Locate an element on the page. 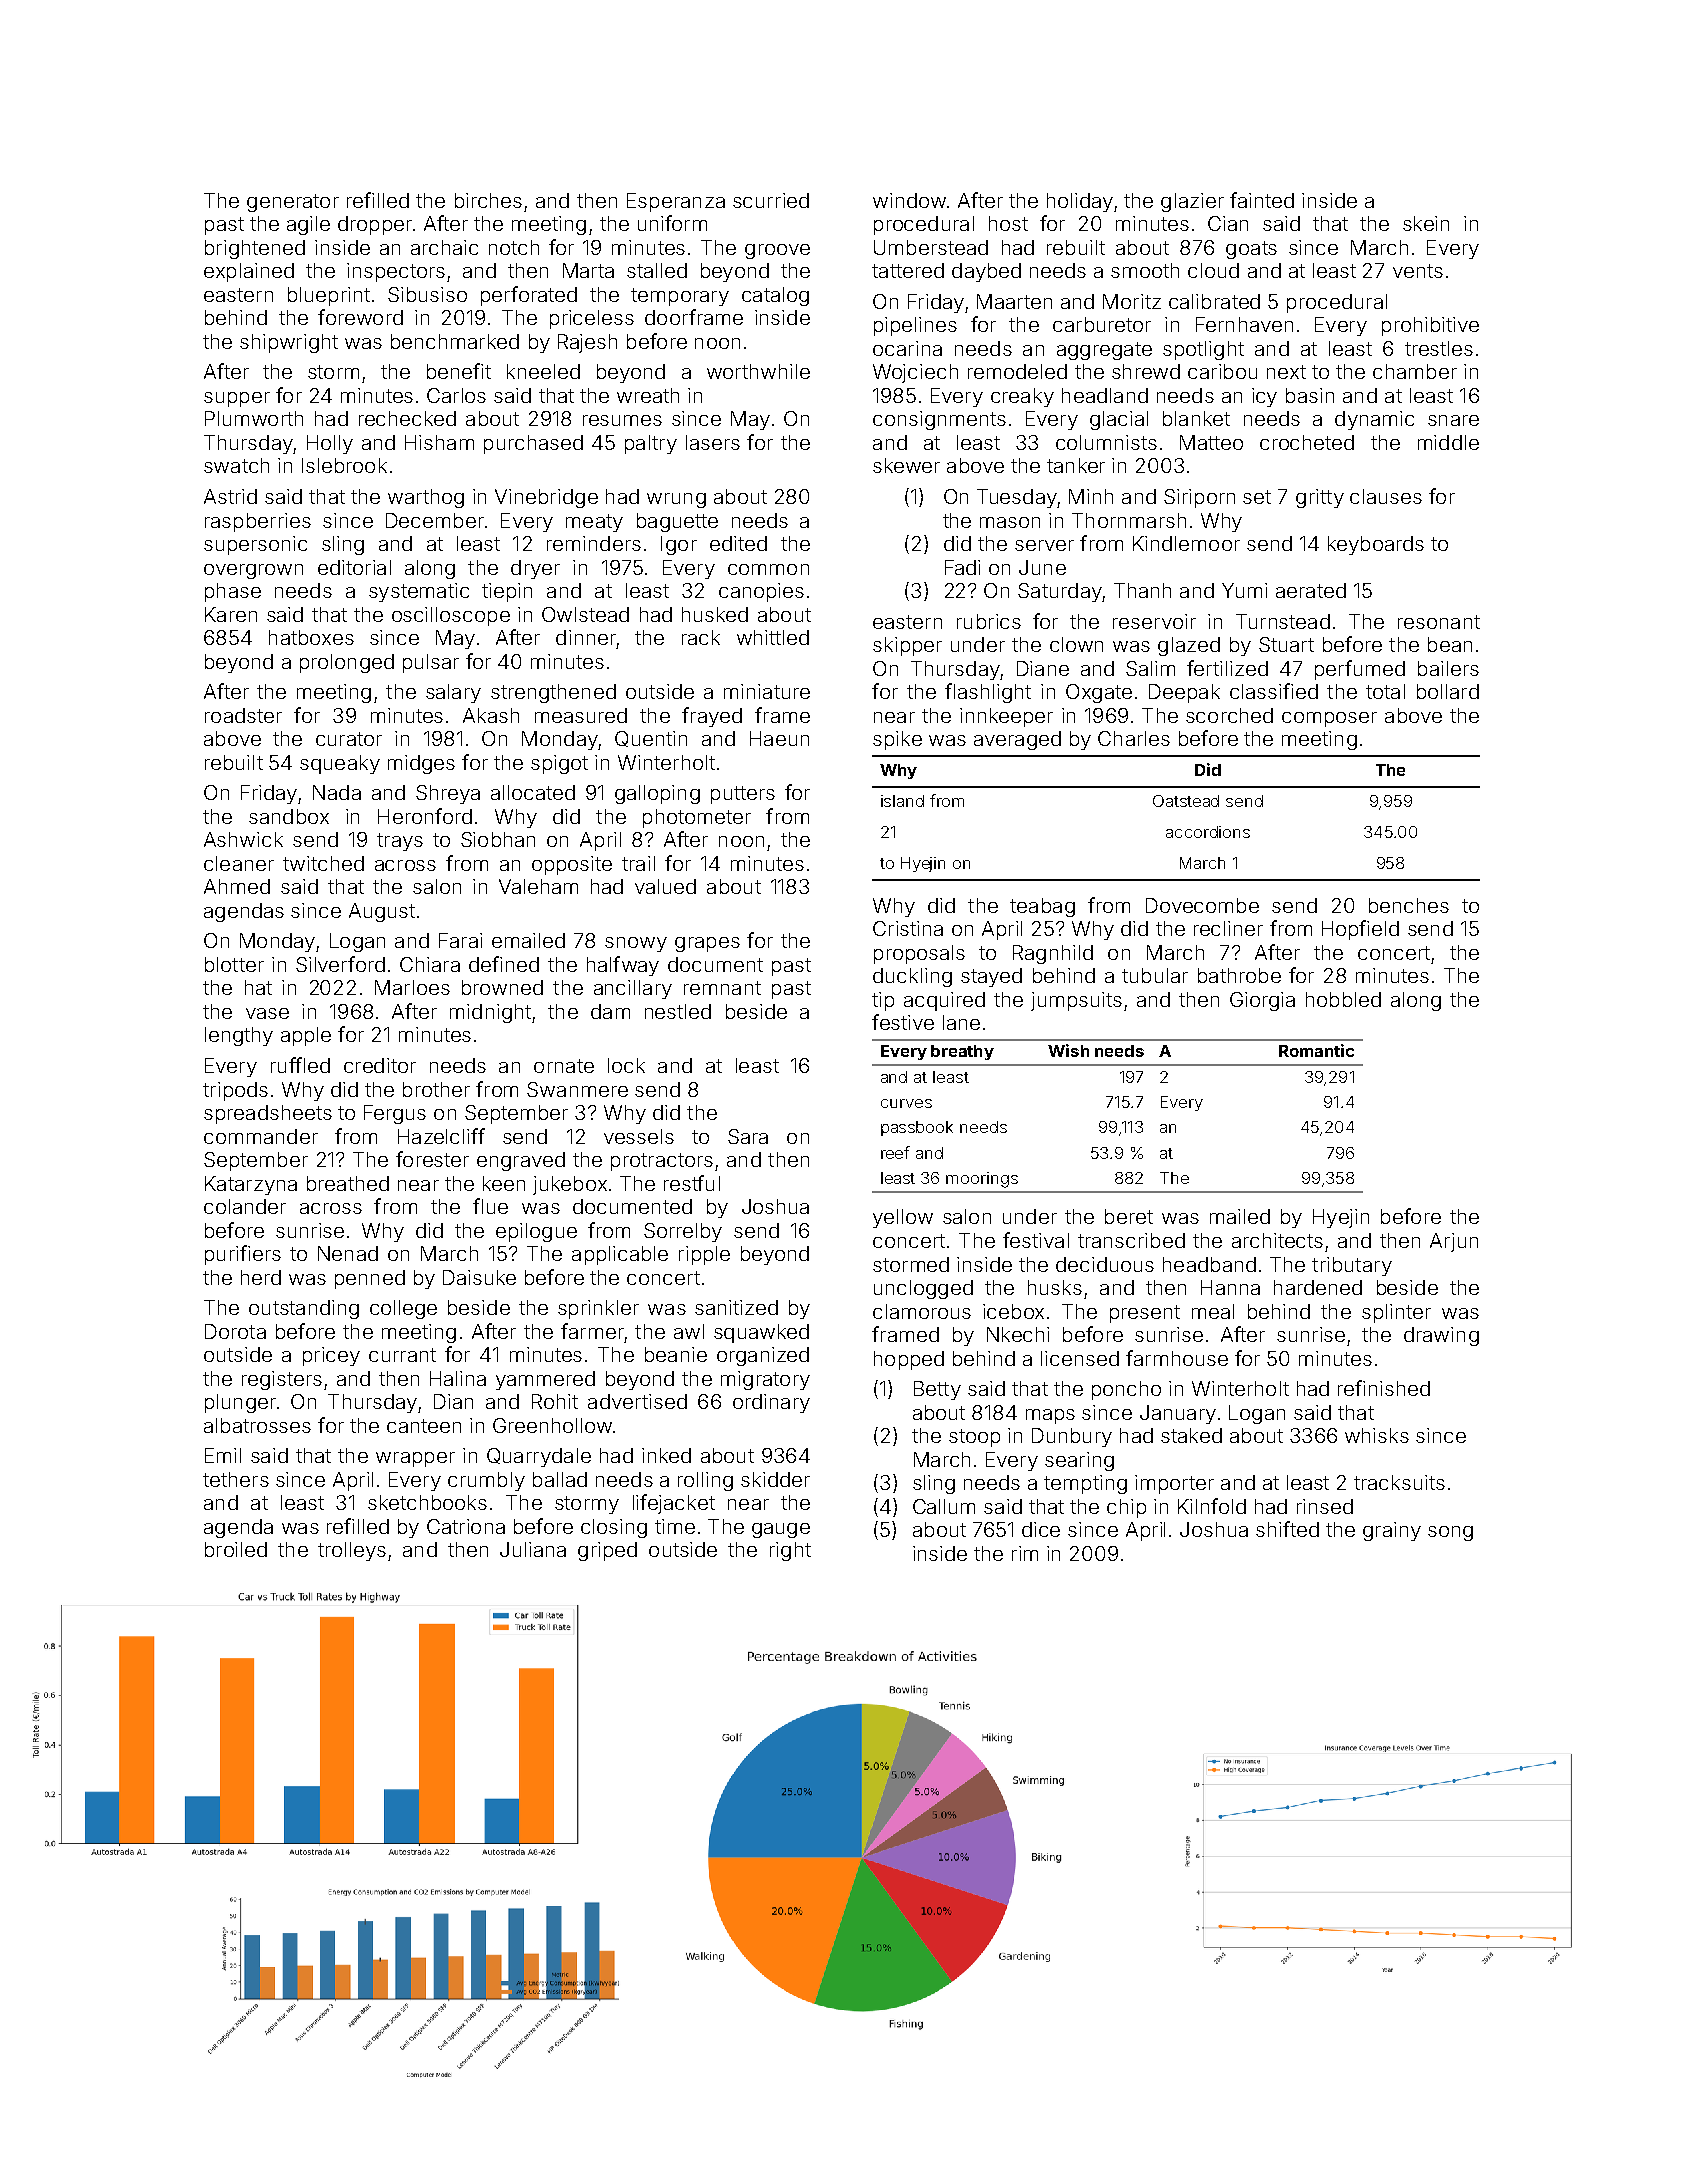  roadster is located at coordinates (243, 715).
